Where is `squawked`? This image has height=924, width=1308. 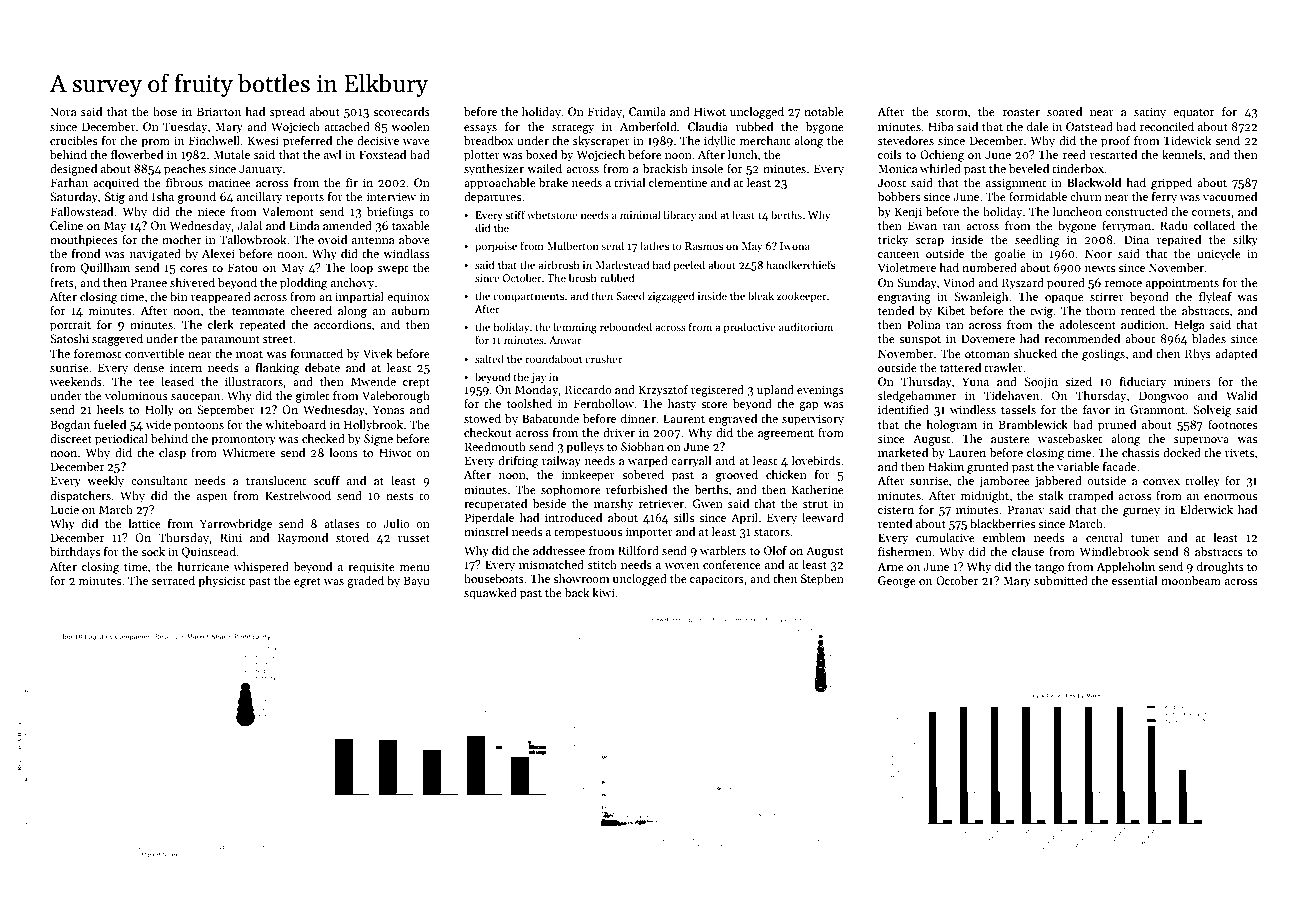 squawked is located at coordinates (490, 594).
